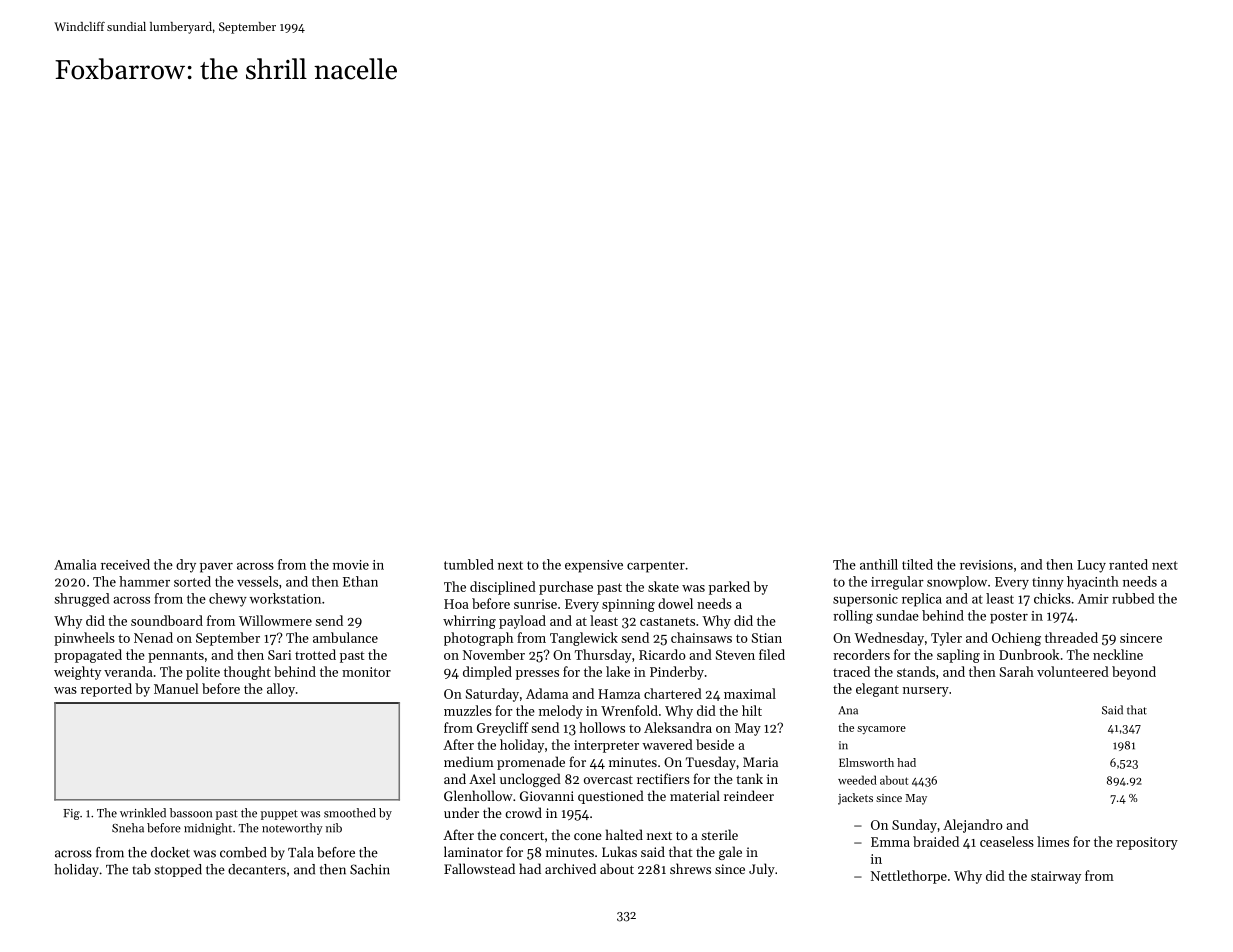  What do you see at coordinates (257, 869) in the document?
I see `decanters` at bounding box center [257, 869].
